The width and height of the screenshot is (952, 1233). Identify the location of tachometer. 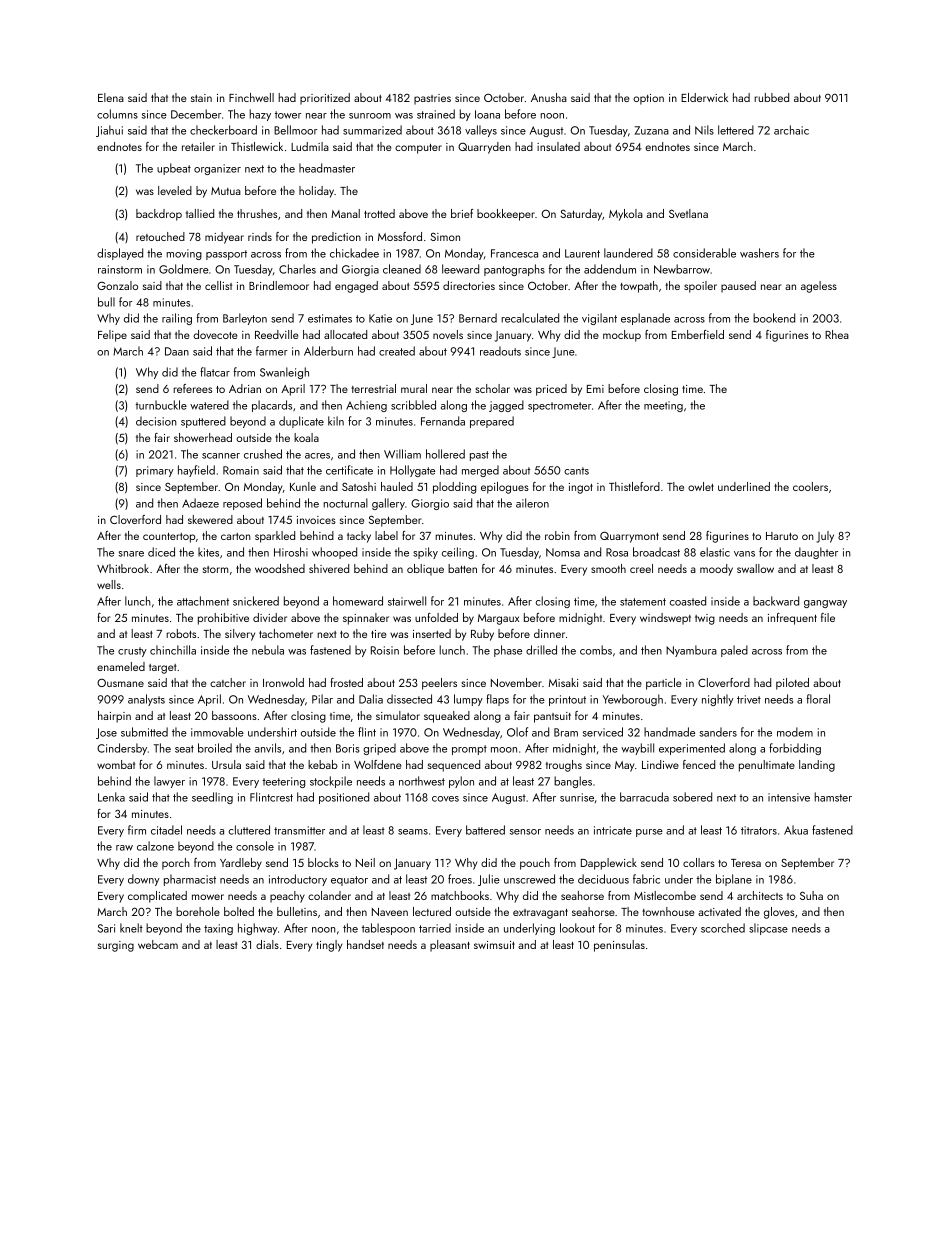
(286, 633).
